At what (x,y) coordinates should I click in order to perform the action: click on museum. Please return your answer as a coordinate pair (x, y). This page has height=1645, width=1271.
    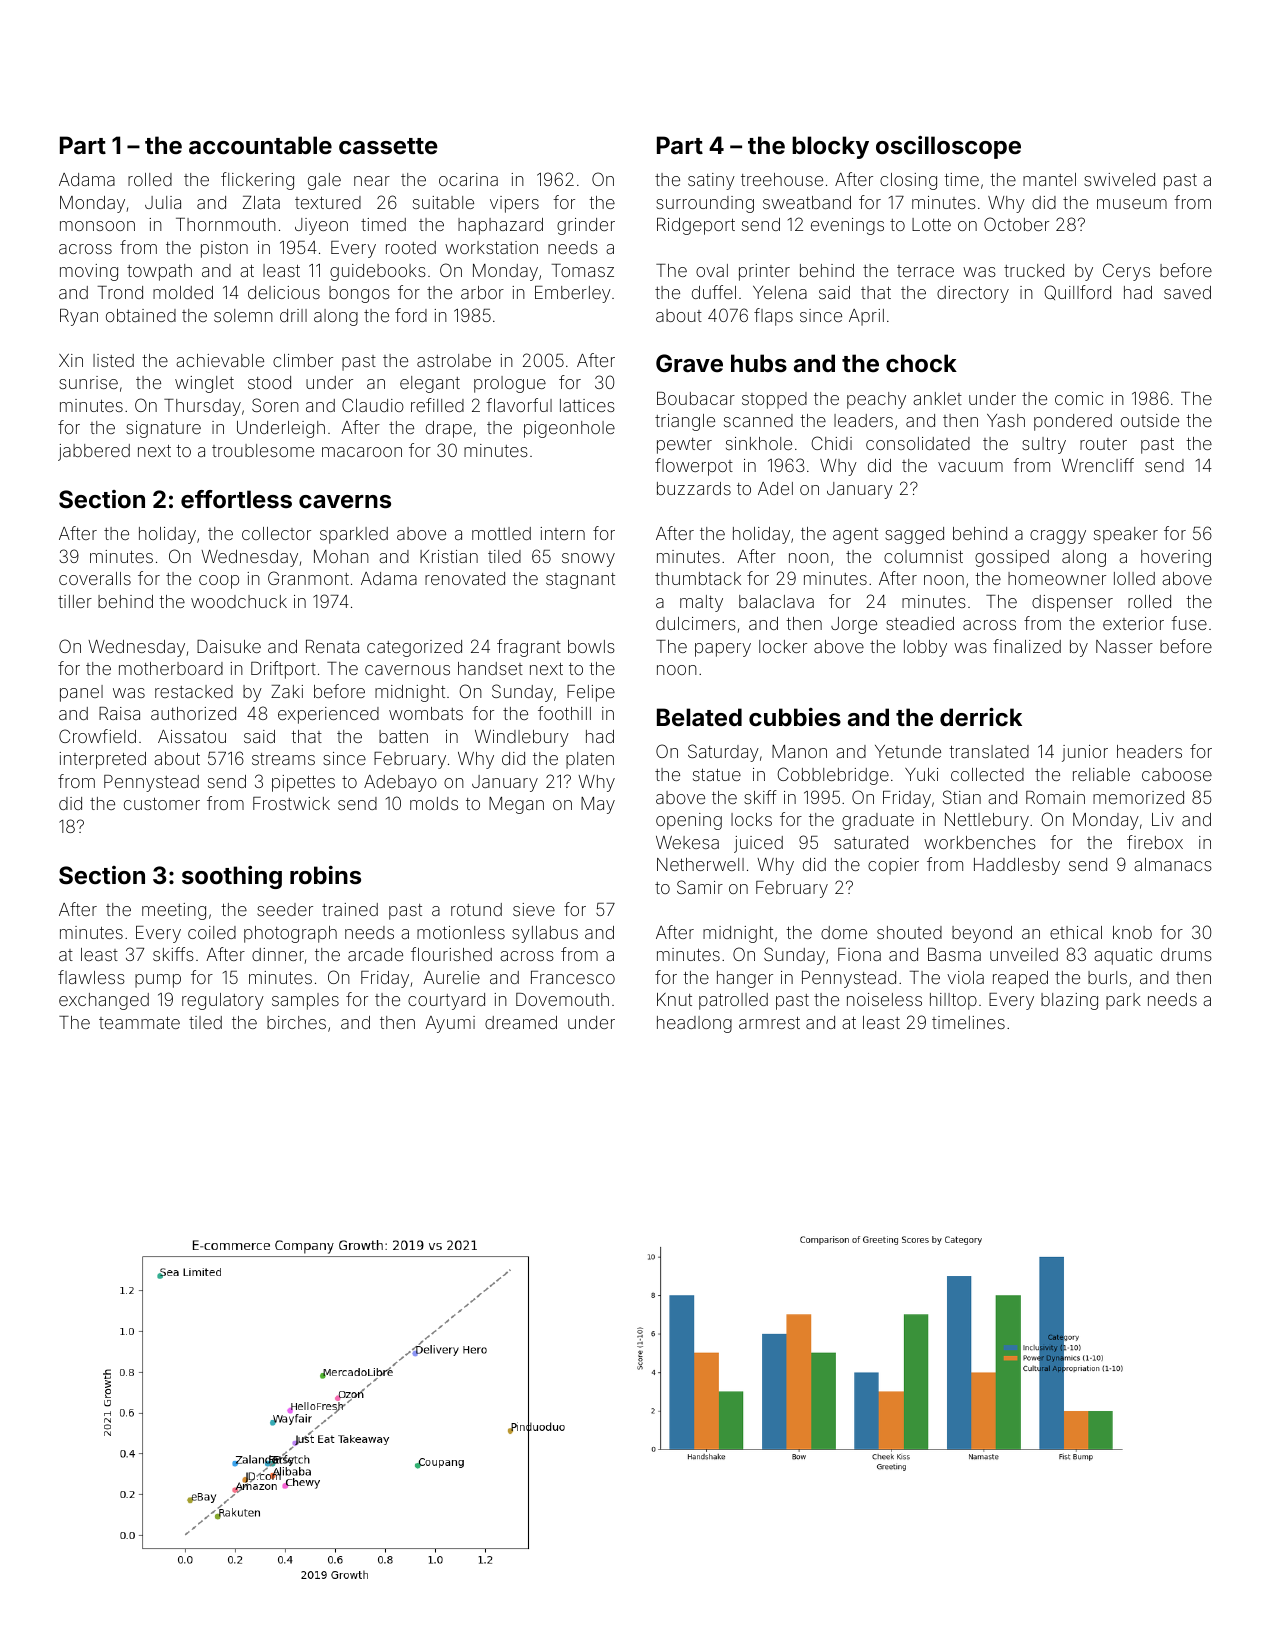
    Looking at the image, I should click on (1132, 204).
